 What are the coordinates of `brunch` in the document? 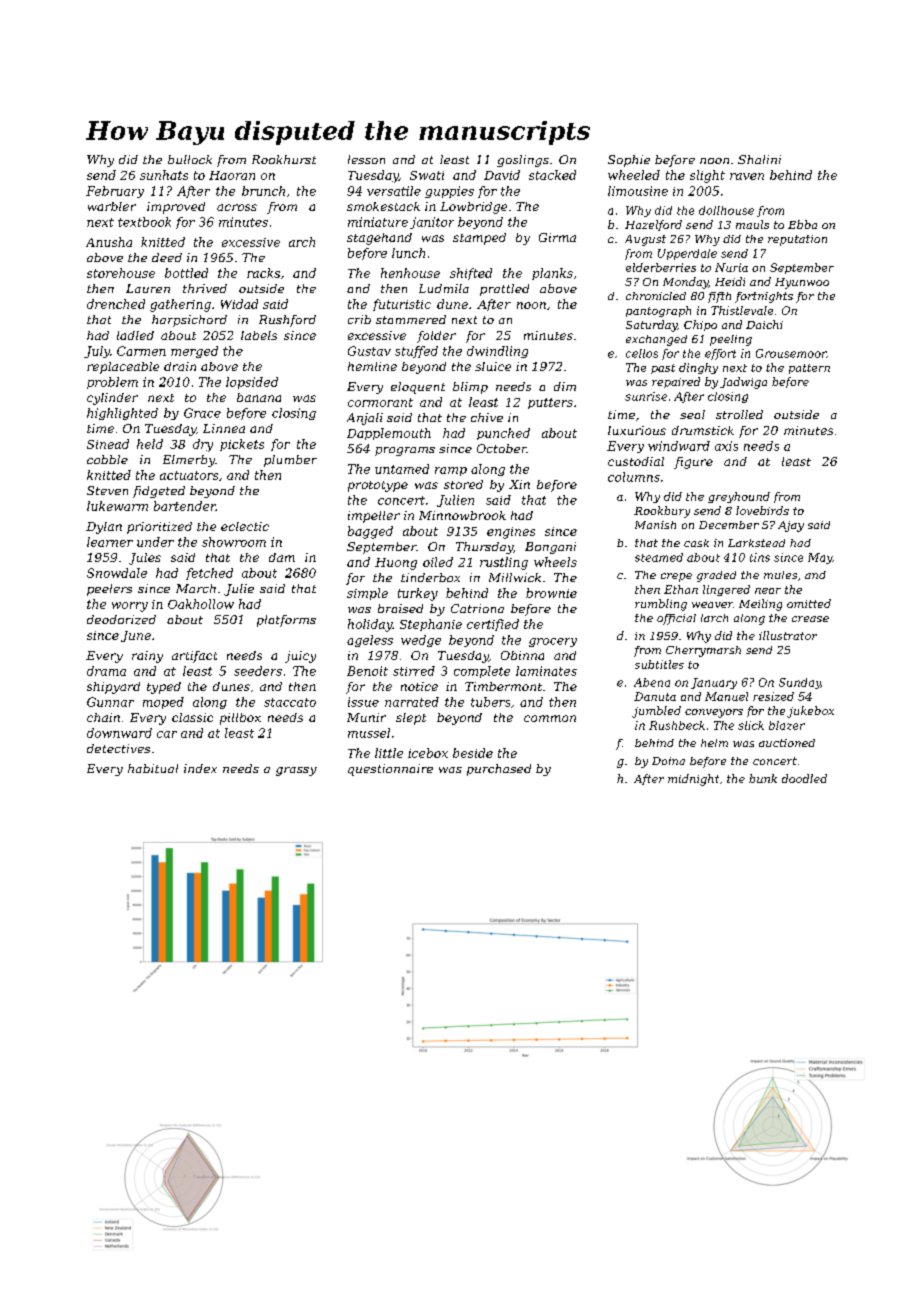 It's located at (263, 191).
